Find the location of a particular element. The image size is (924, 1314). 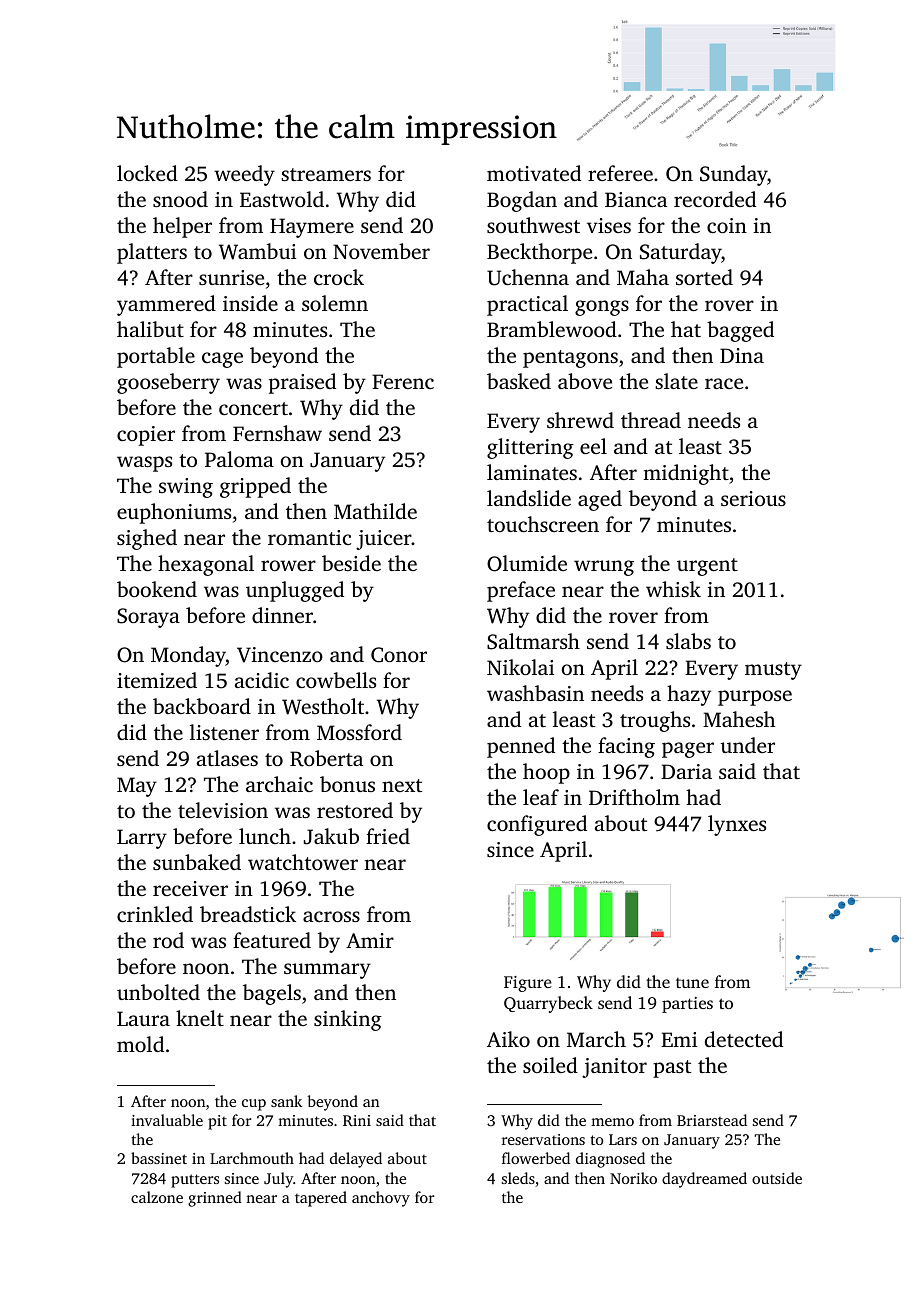

locked is located at coordinates (147, 173).
